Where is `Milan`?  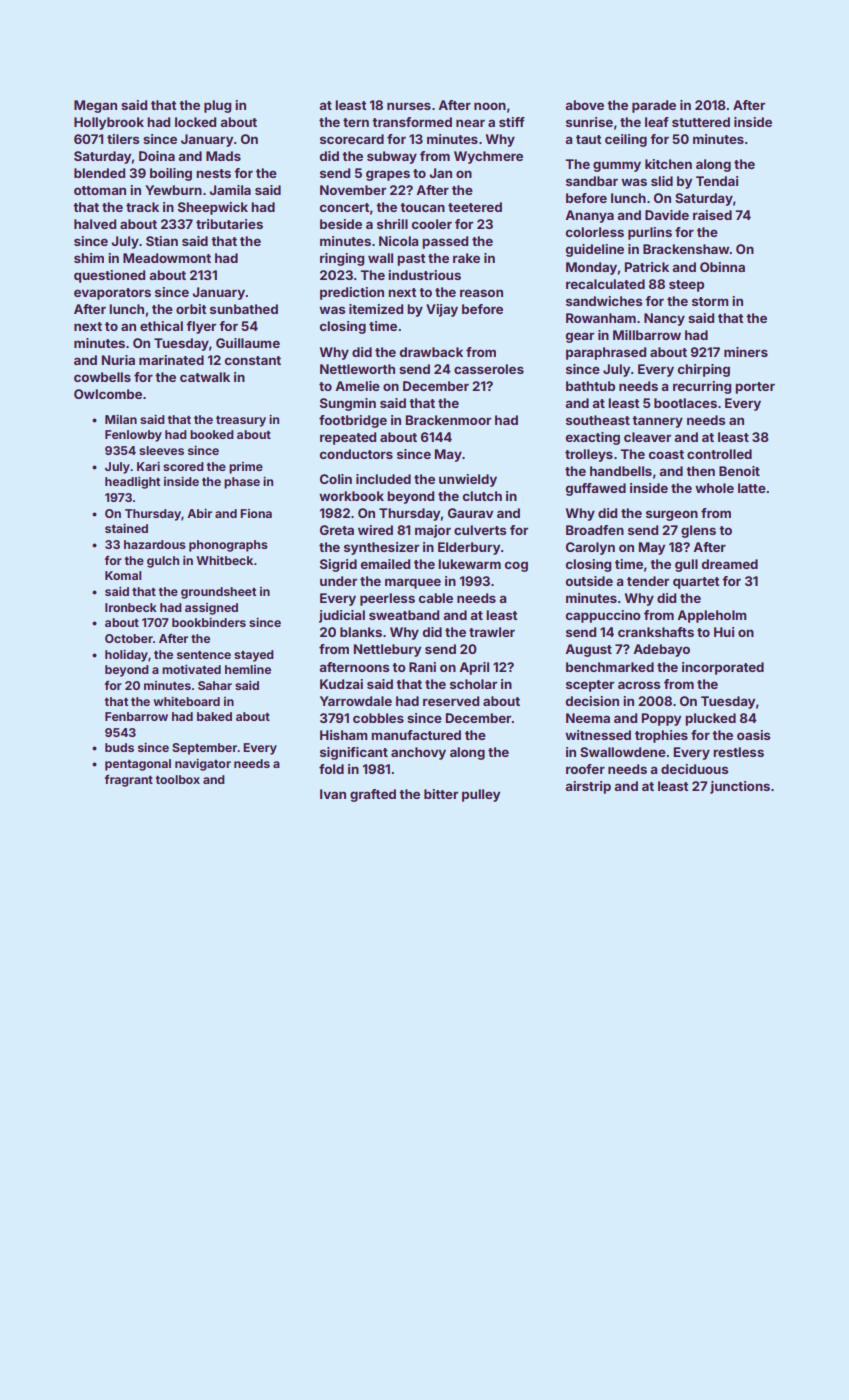 Milan is located at coordinates (121, 419).
